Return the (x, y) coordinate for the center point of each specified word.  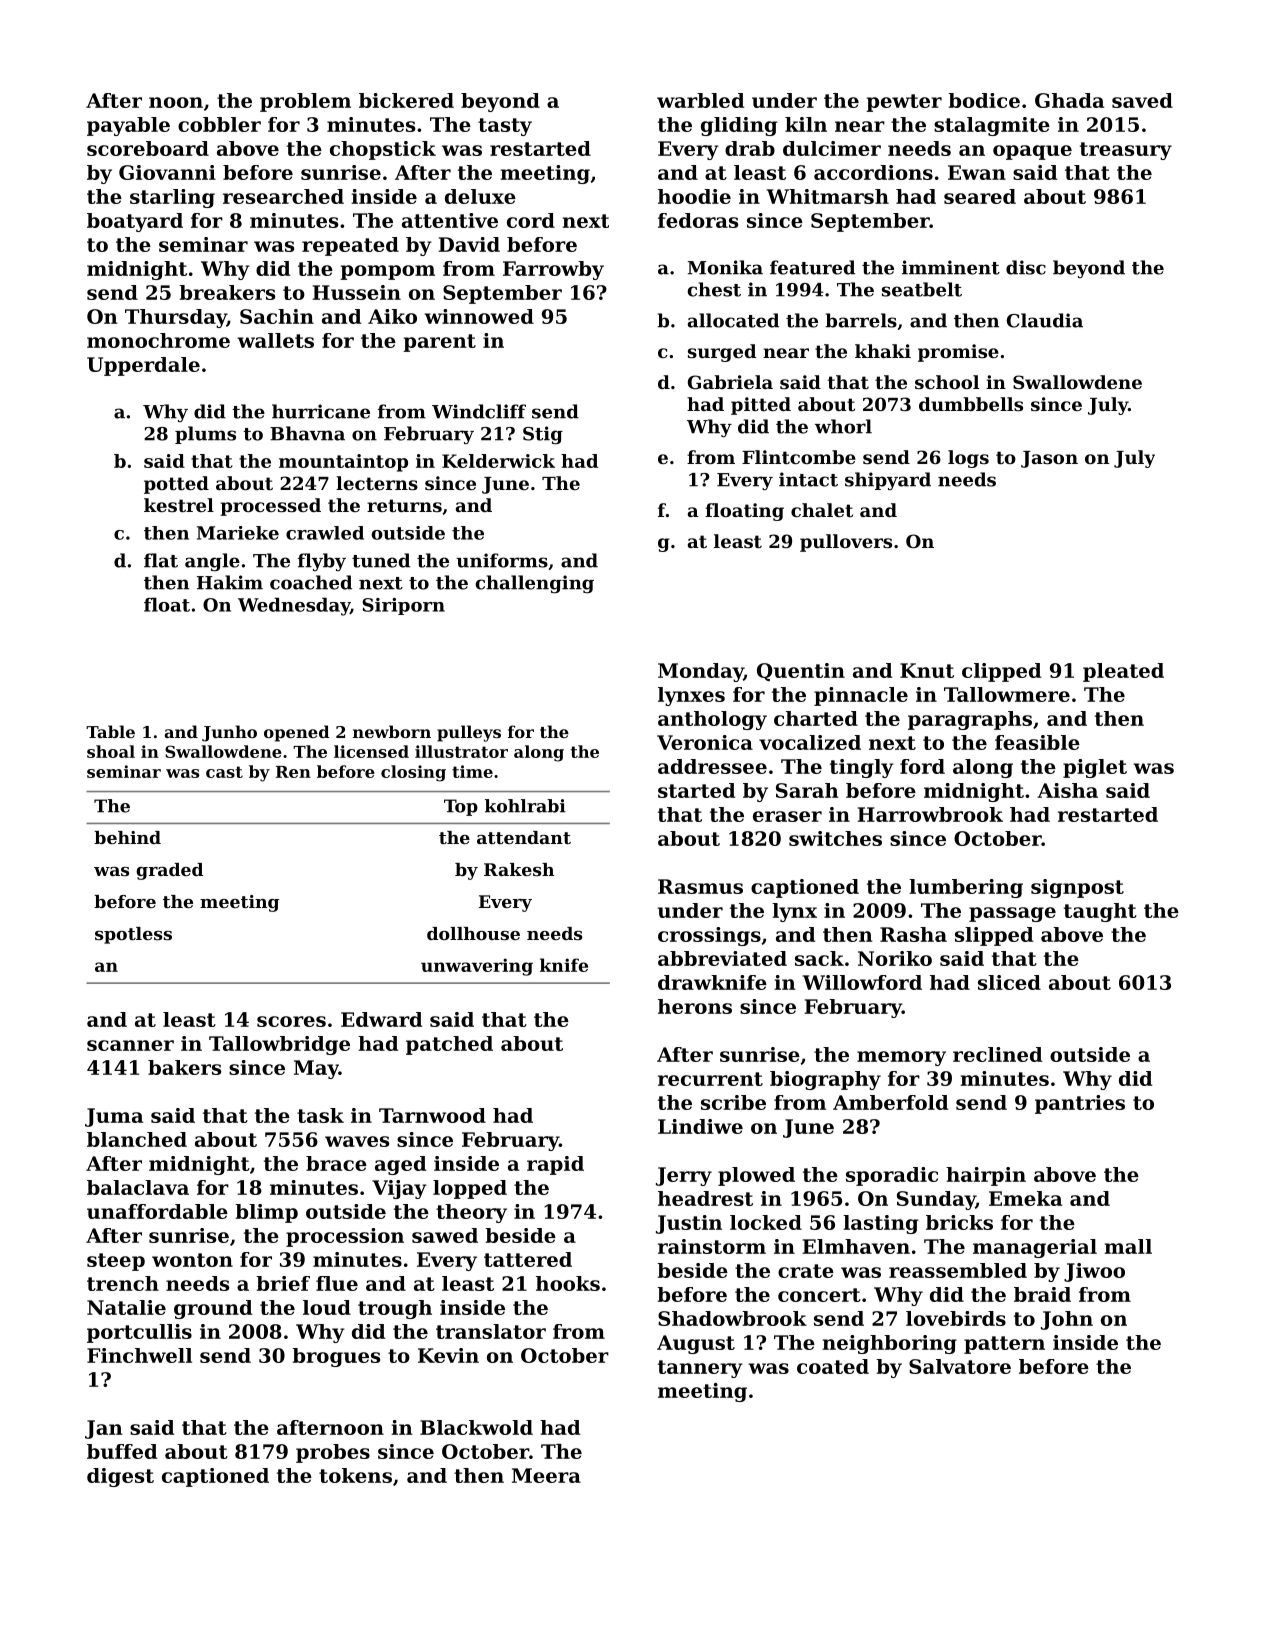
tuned (381, 560)
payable (128, 126)
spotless (133, 935)
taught (1100, 912)
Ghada (1069, 100)
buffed (122, 1451)
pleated (1123, 672)
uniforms (502, 560)
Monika (725, 267)
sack (819, 958)
